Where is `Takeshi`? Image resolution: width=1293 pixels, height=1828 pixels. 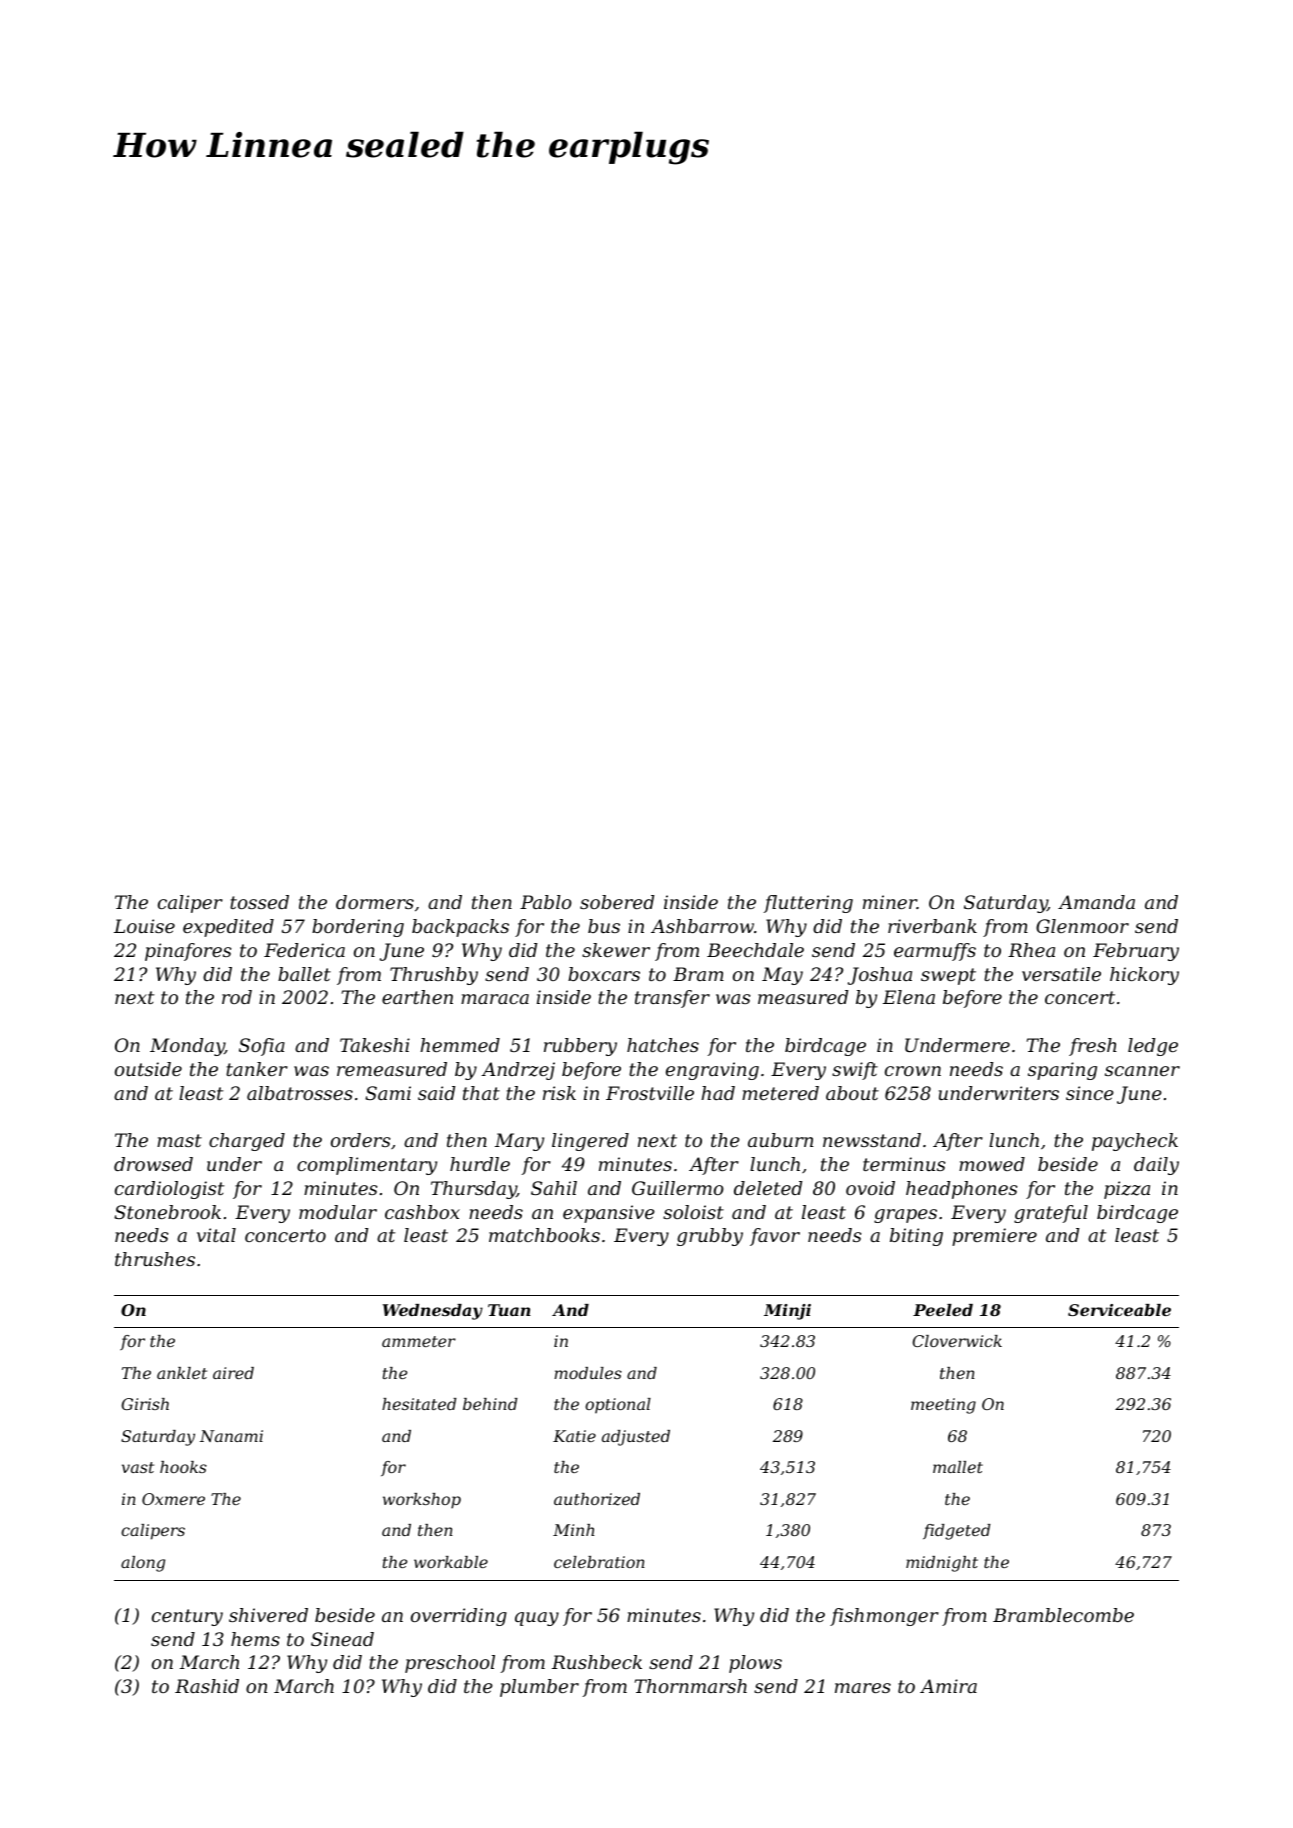
Takeshi is located at coordinates (375, 1045).
